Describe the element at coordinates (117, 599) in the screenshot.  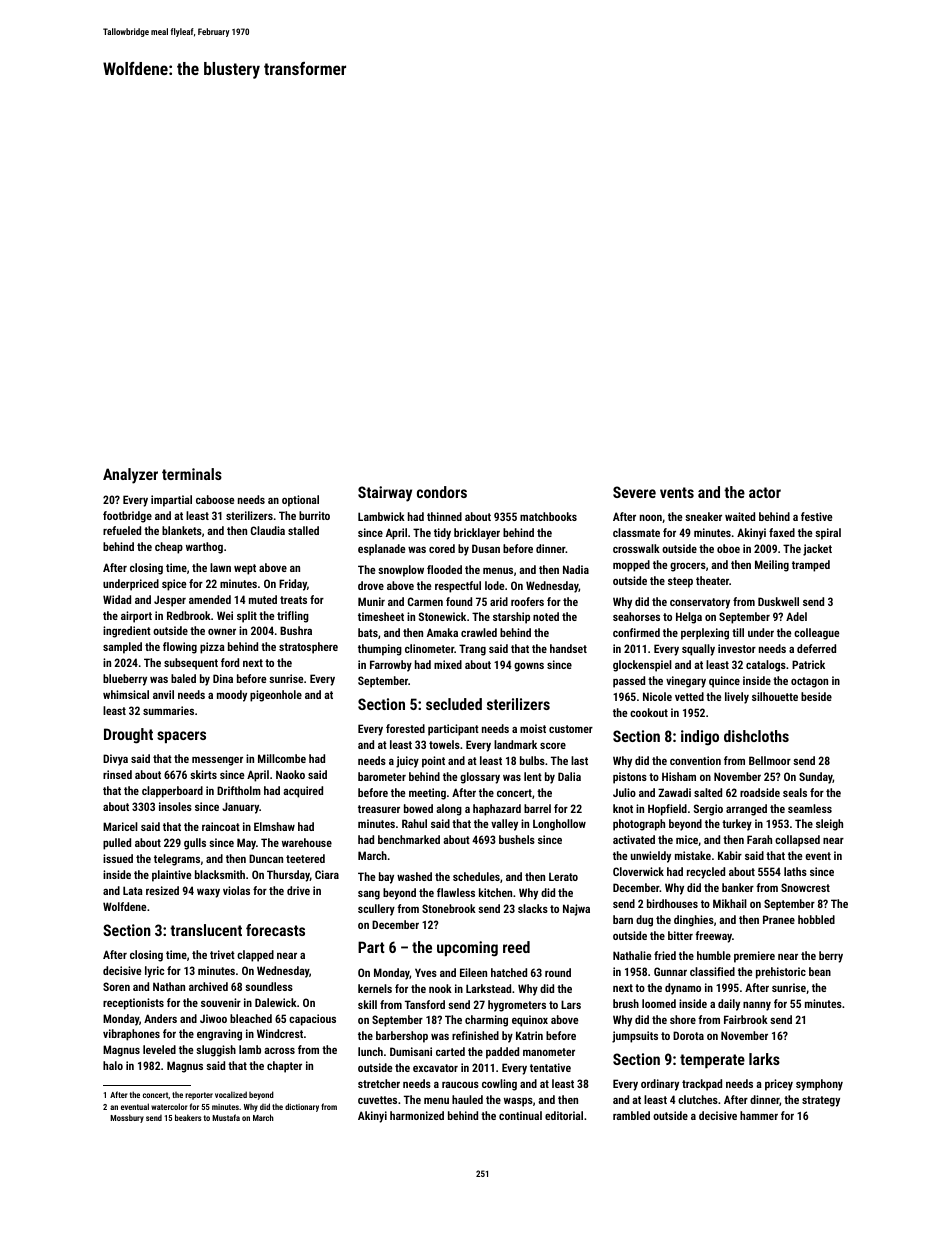
I see `Widad` at that location.
